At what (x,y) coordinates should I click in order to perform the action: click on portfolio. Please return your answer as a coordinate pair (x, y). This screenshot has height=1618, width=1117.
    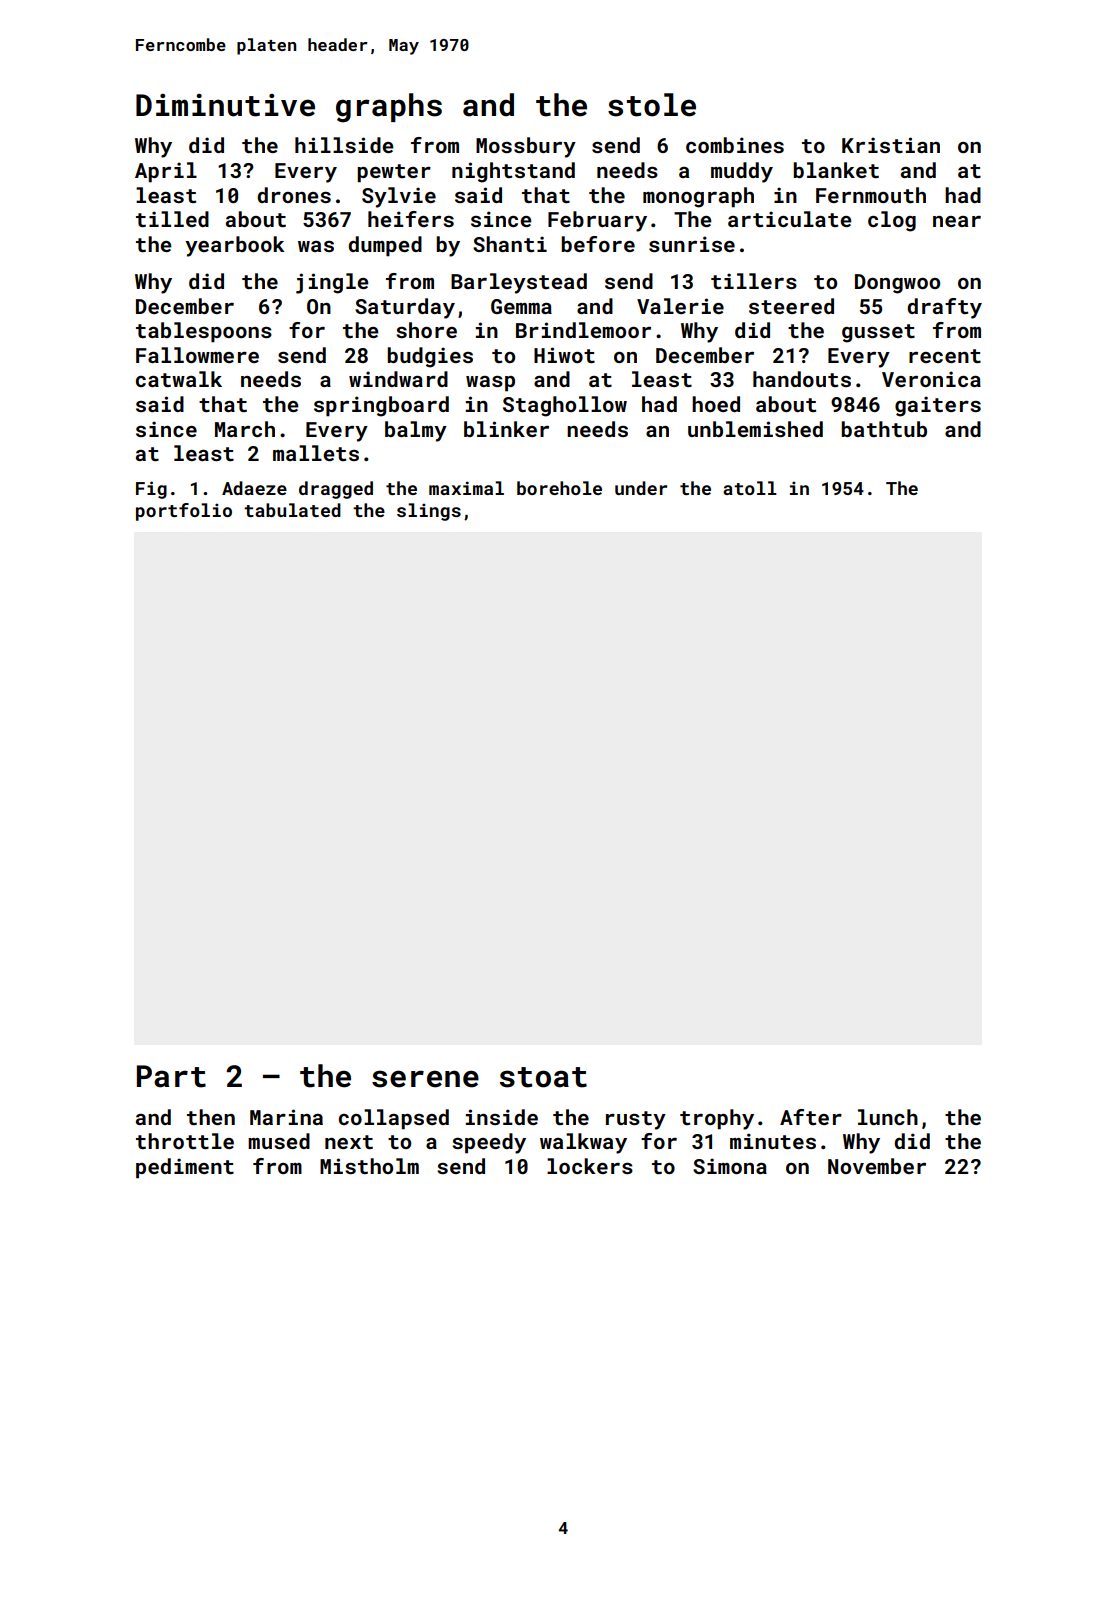
    Looking at the image, I should click on (184, 512).
